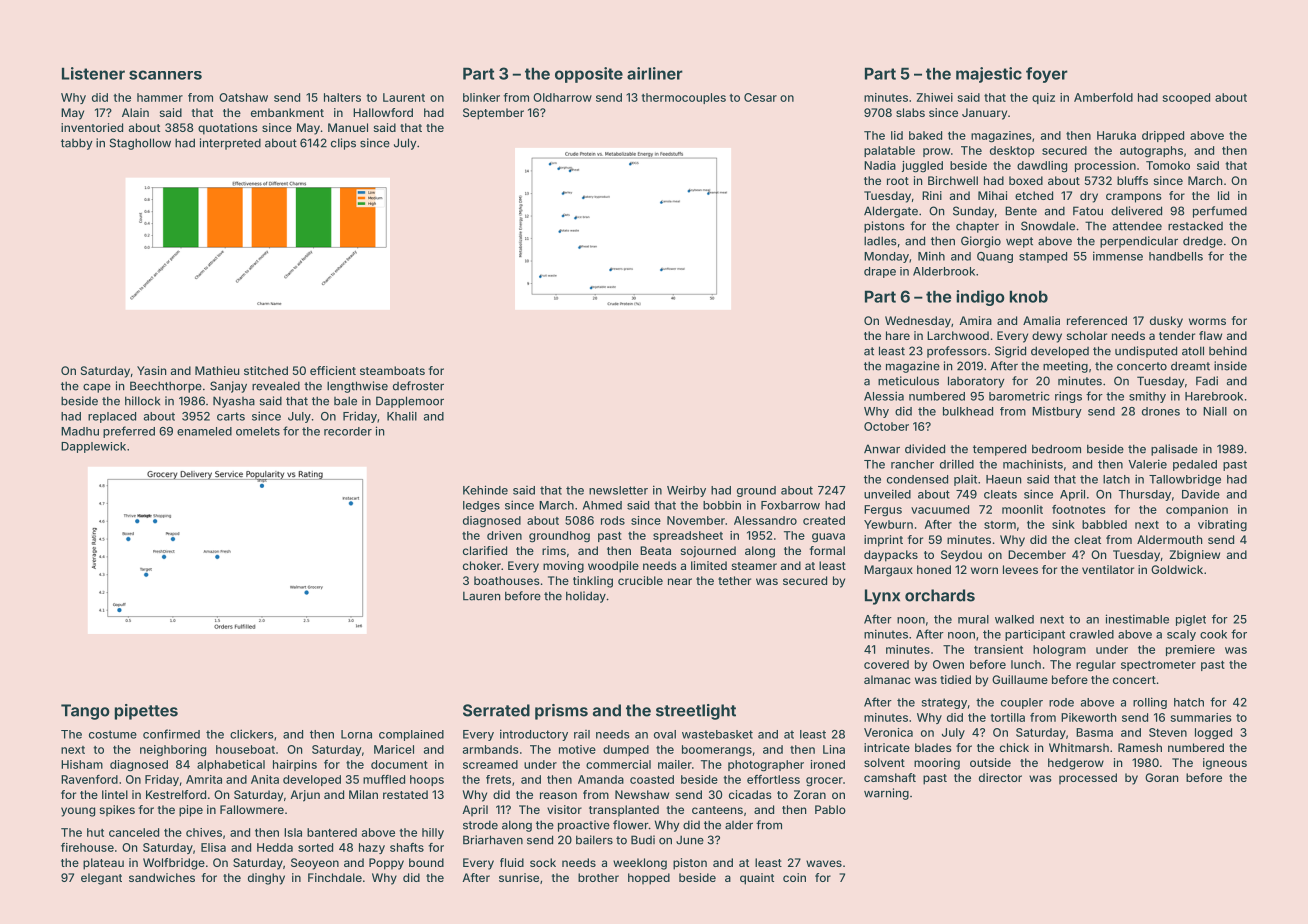 The height and width of the image is (924, 1308). What do you see at coordinates (1022, 509) in the image?
I see `moonlit` at bounding box center [1022, 509].
